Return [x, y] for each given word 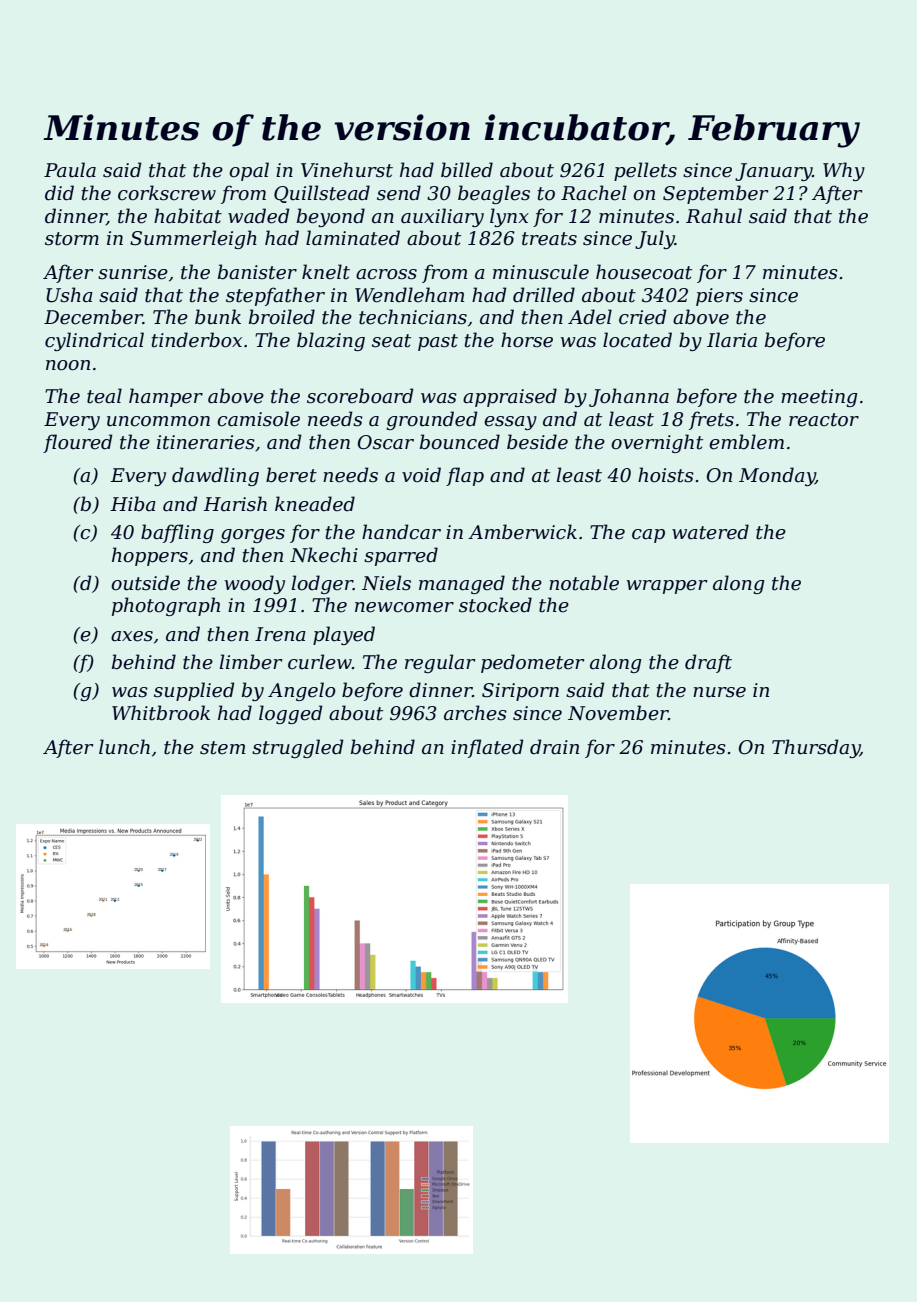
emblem [746, 442]
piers [719, 297]
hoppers [150, 556]
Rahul [714, 216]
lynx [509, 217]
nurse [719, 692]
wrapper [667, 587]
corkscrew [167, 193]
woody [255, 584]
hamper [166, 397]
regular [440, 663]
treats [549, 239]
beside [537, 442]
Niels [386, 583]
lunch [124, 747]
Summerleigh [193, 239]
